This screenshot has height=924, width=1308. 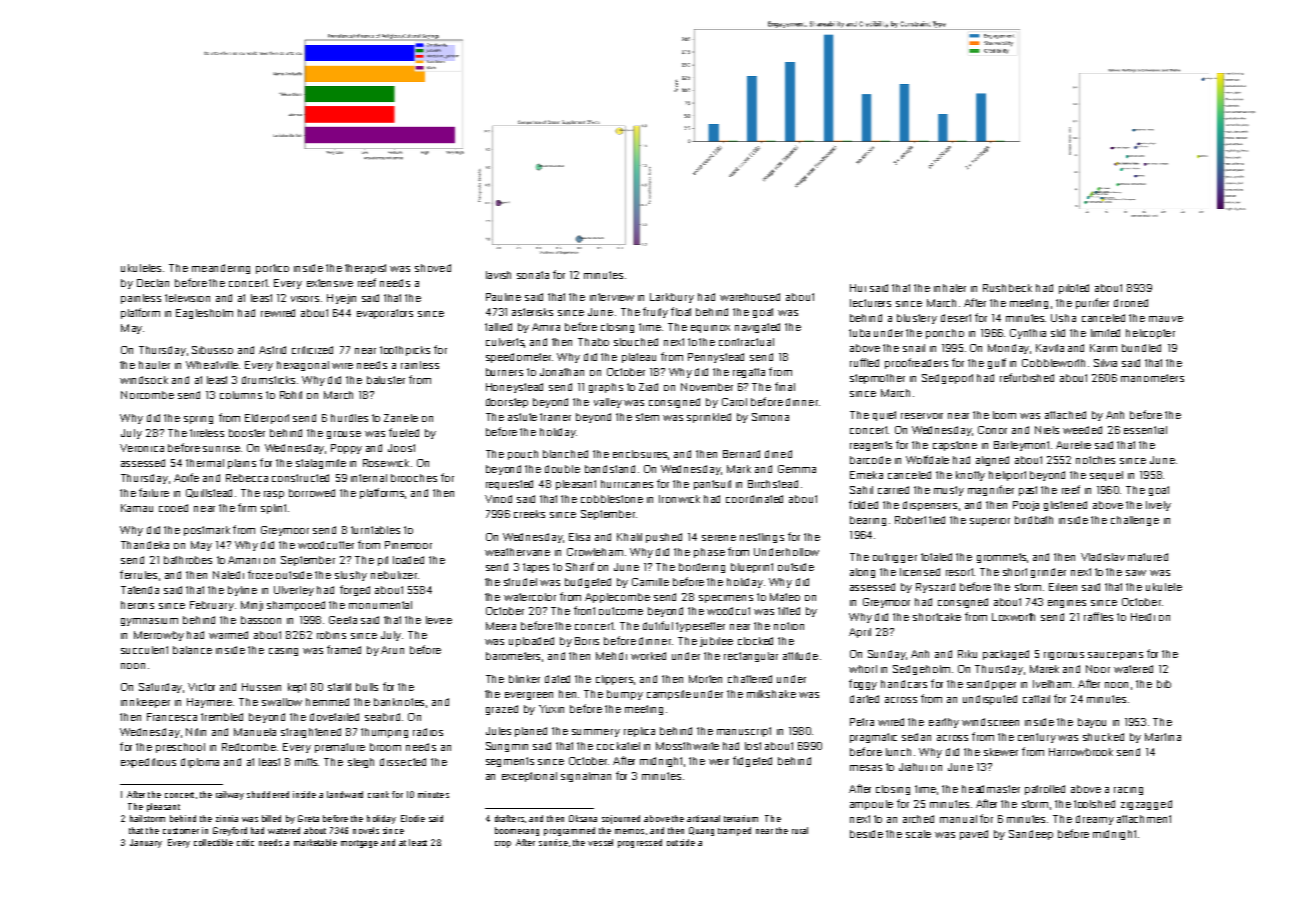 What do you see at coordinates (1006, 655) in the screenshot?
I see `packaged` at bounding box center [1006, 655].
